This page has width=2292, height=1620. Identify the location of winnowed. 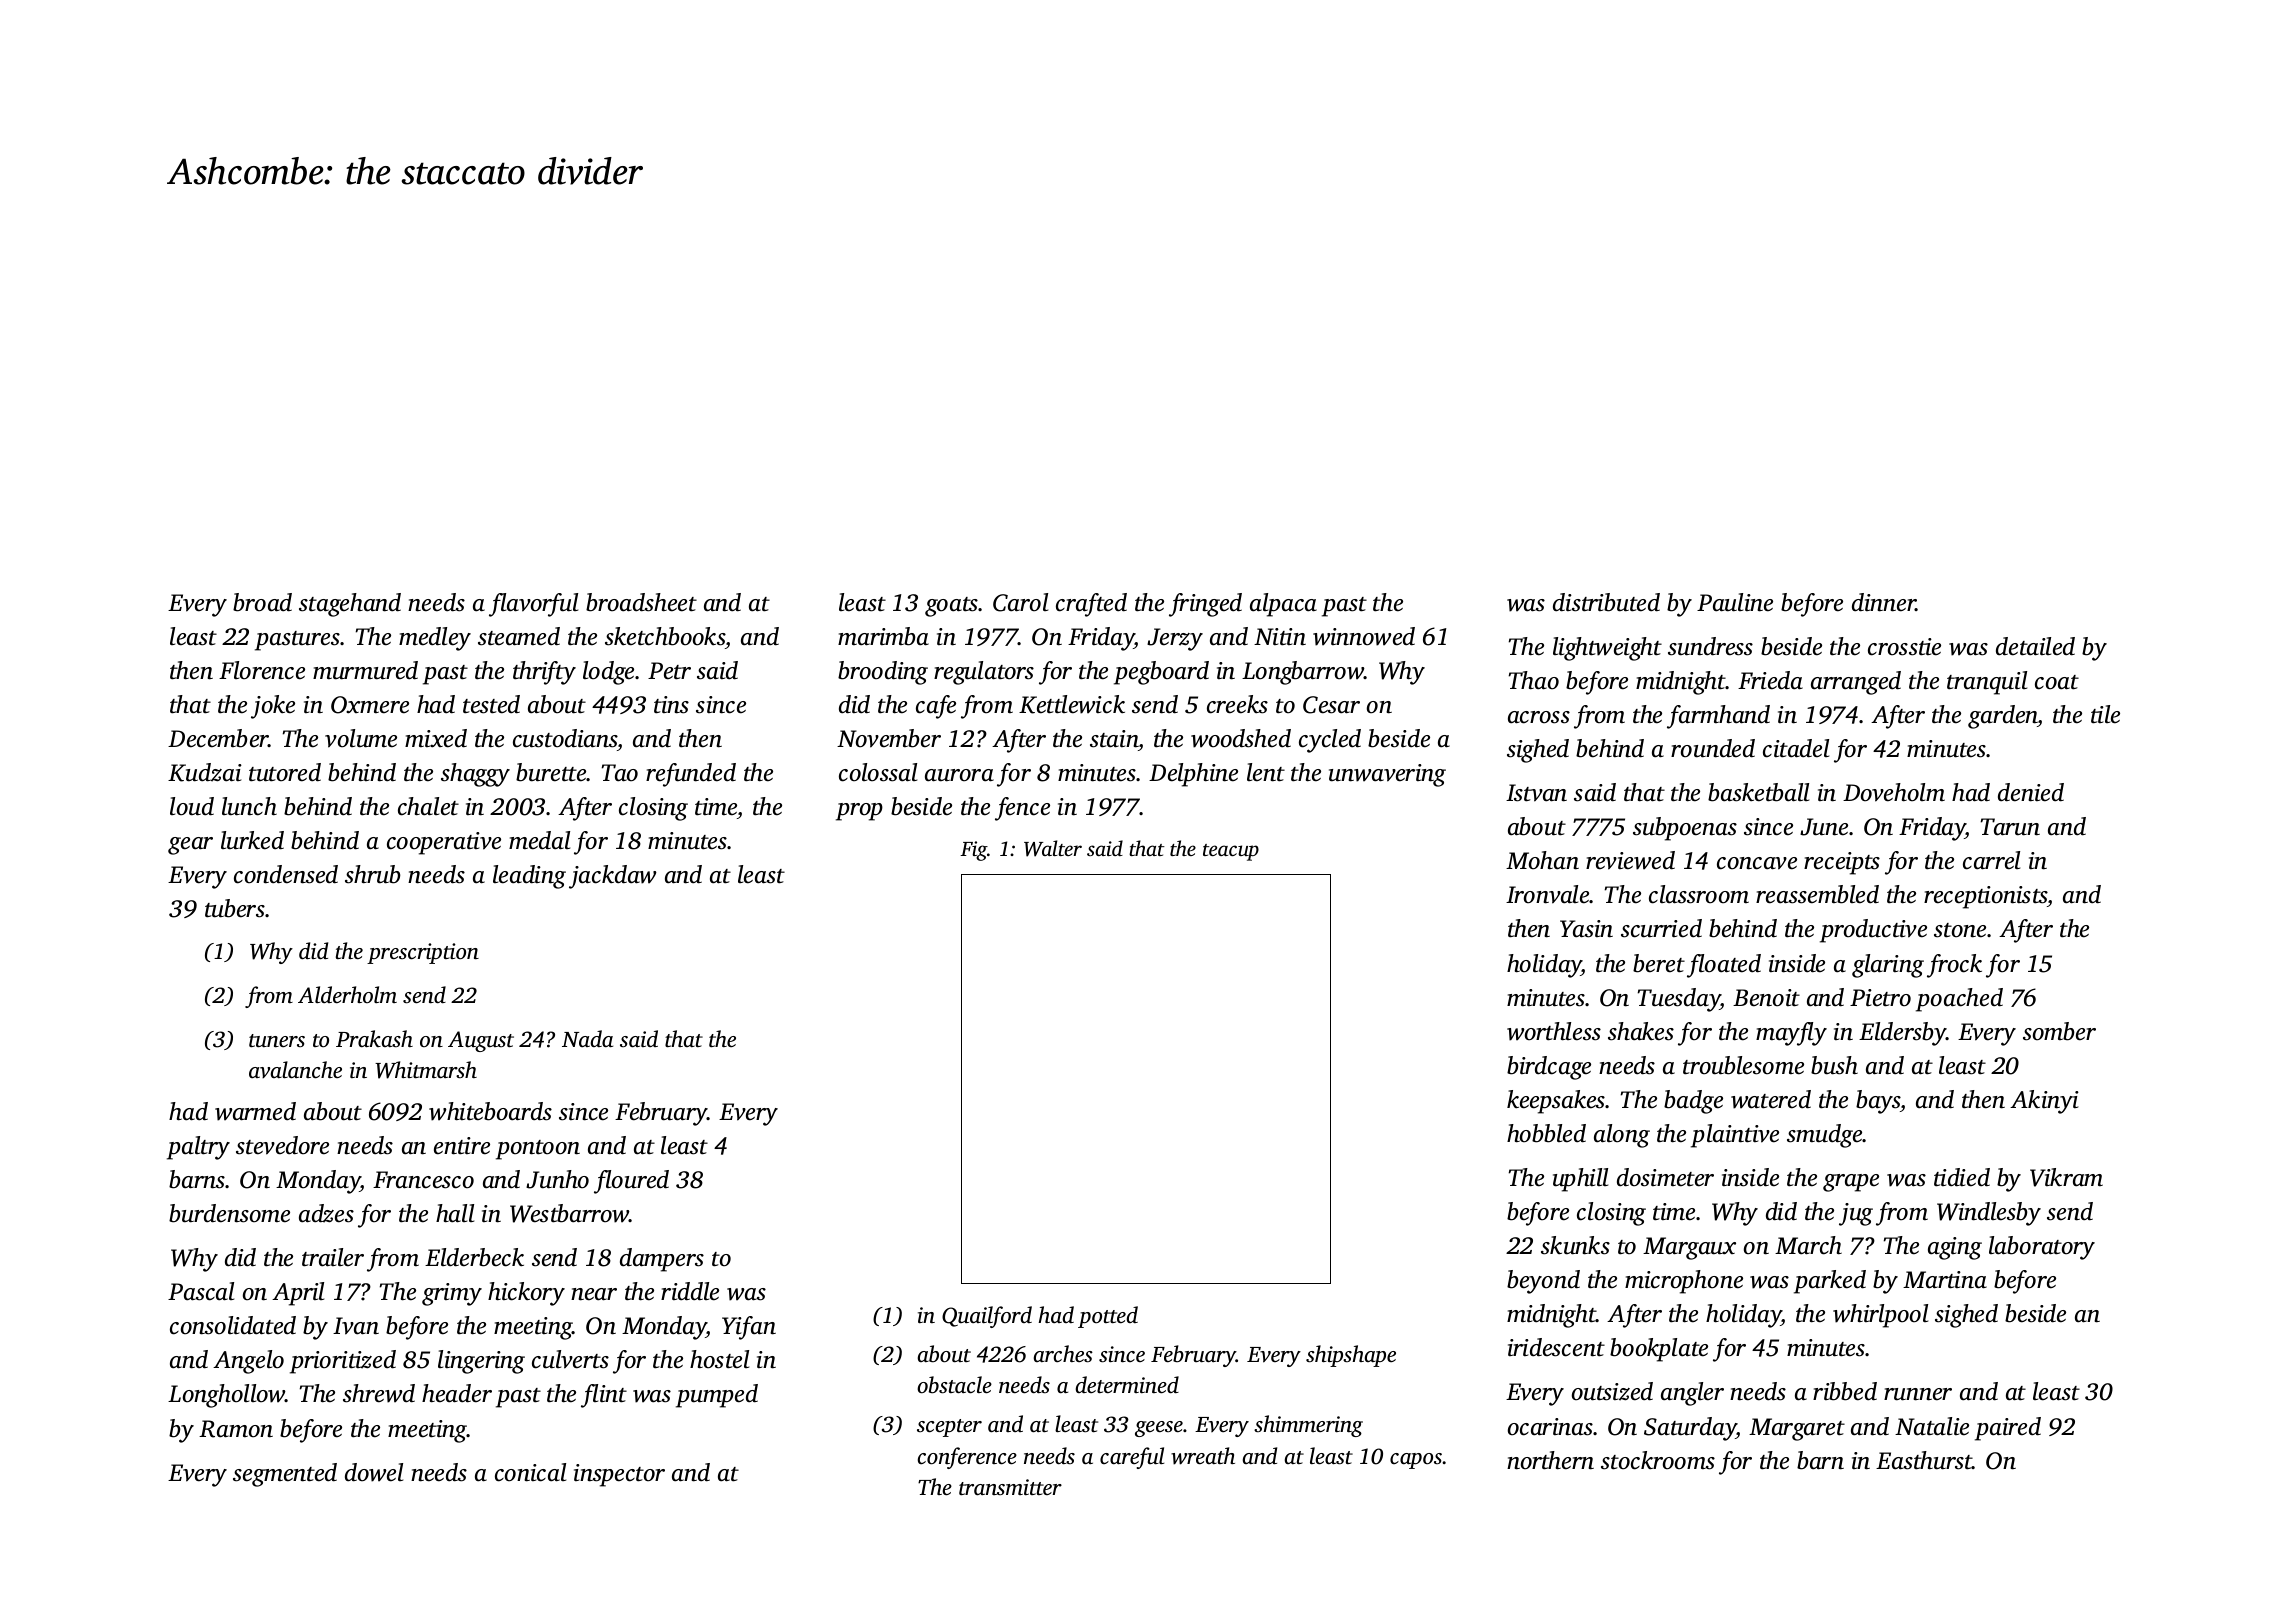
(1364, 636).
